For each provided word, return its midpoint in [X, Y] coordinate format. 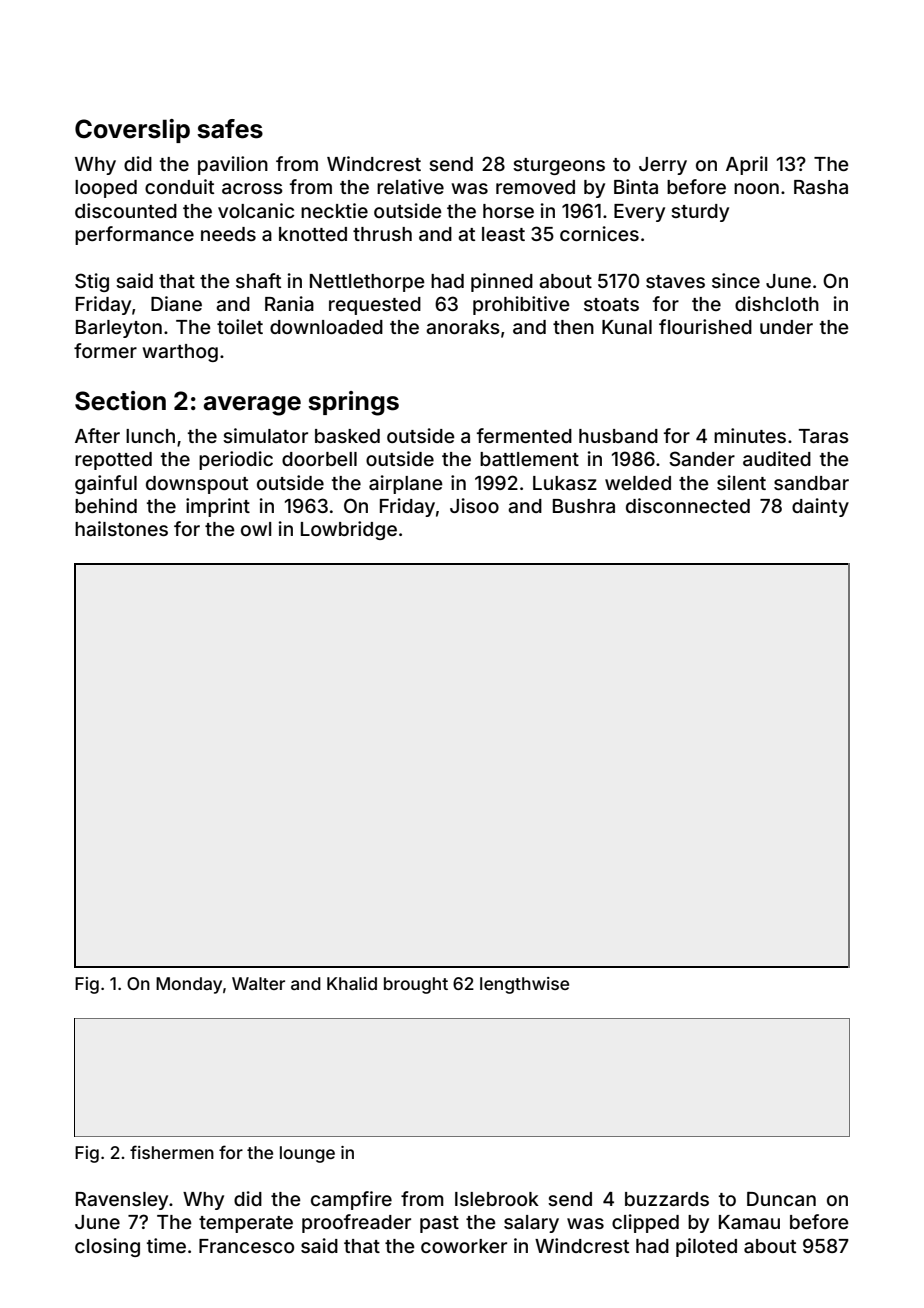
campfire [351, 1200]
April [746, 165]
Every [639, 213]
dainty [820, 507]
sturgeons [559, 166]
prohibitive [521, 305]
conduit [179, 186]
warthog [180, 353]
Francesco [246, 1246]
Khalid [352, 983]
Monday [189, 985]
